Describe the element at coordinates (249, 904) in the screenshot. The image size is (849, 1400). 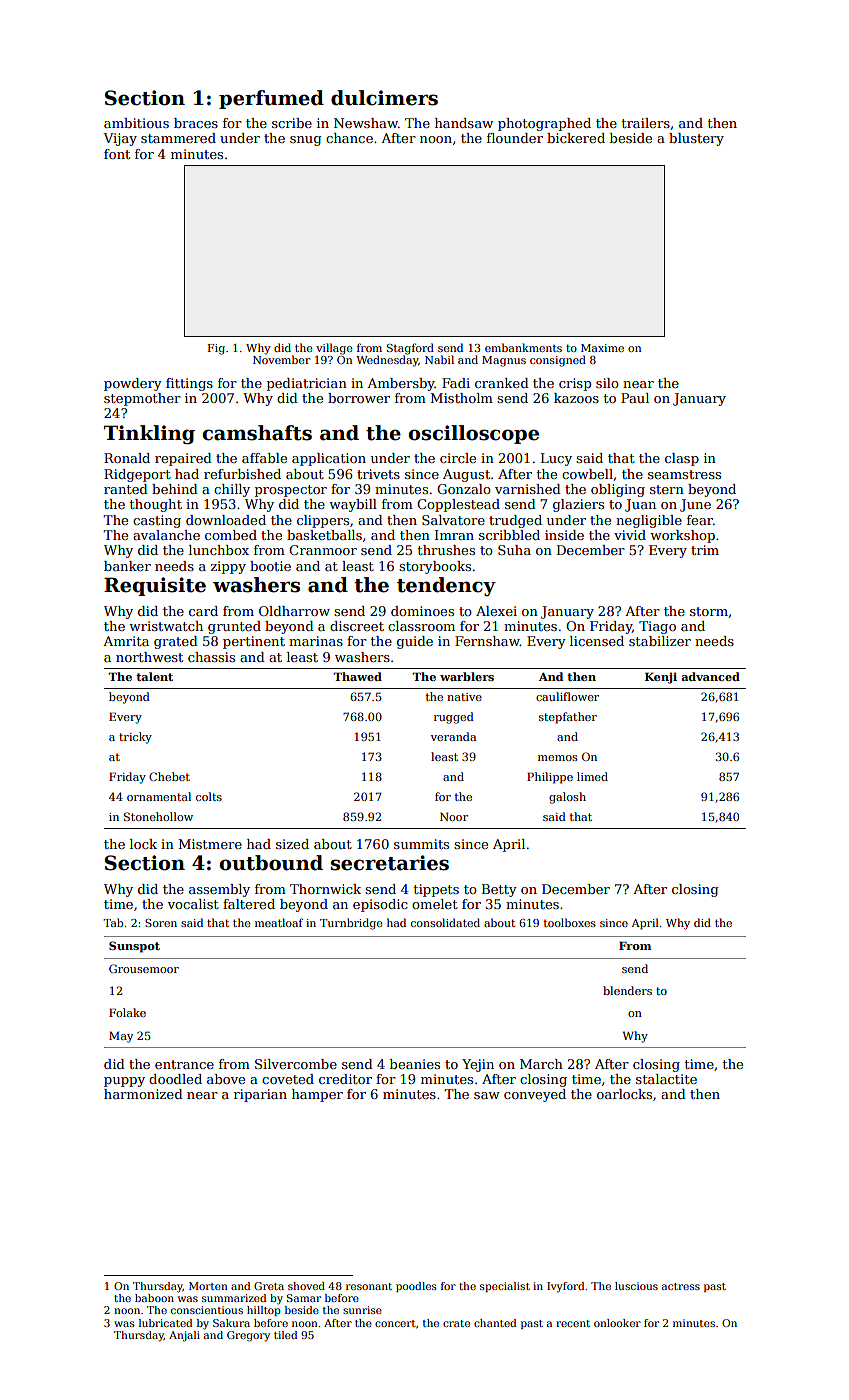
I see `faltered` at that location.
